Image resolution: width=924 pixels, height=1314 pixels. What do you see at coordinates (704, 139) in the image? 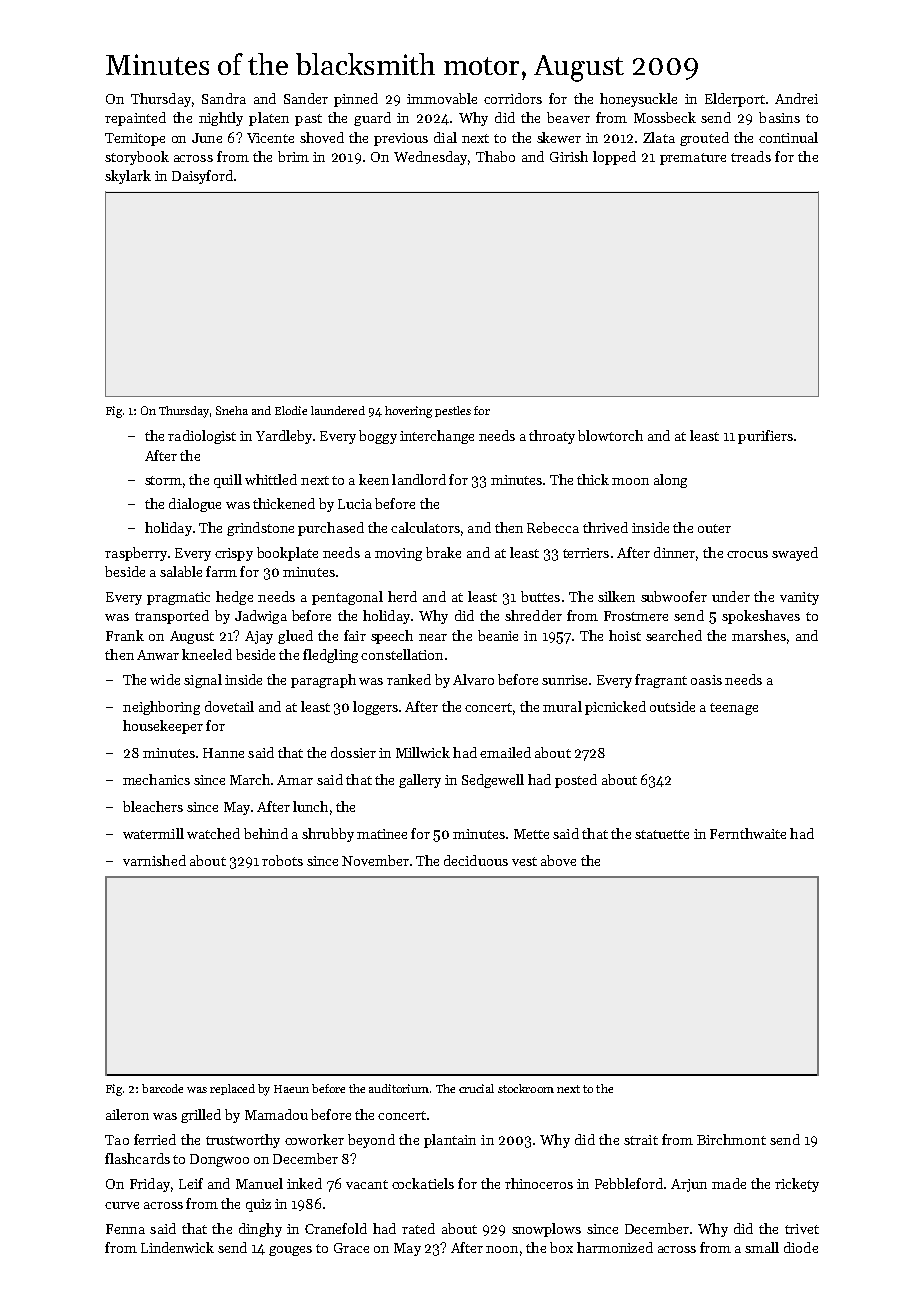
I see `grouted` at bounding box center [704, 139].
